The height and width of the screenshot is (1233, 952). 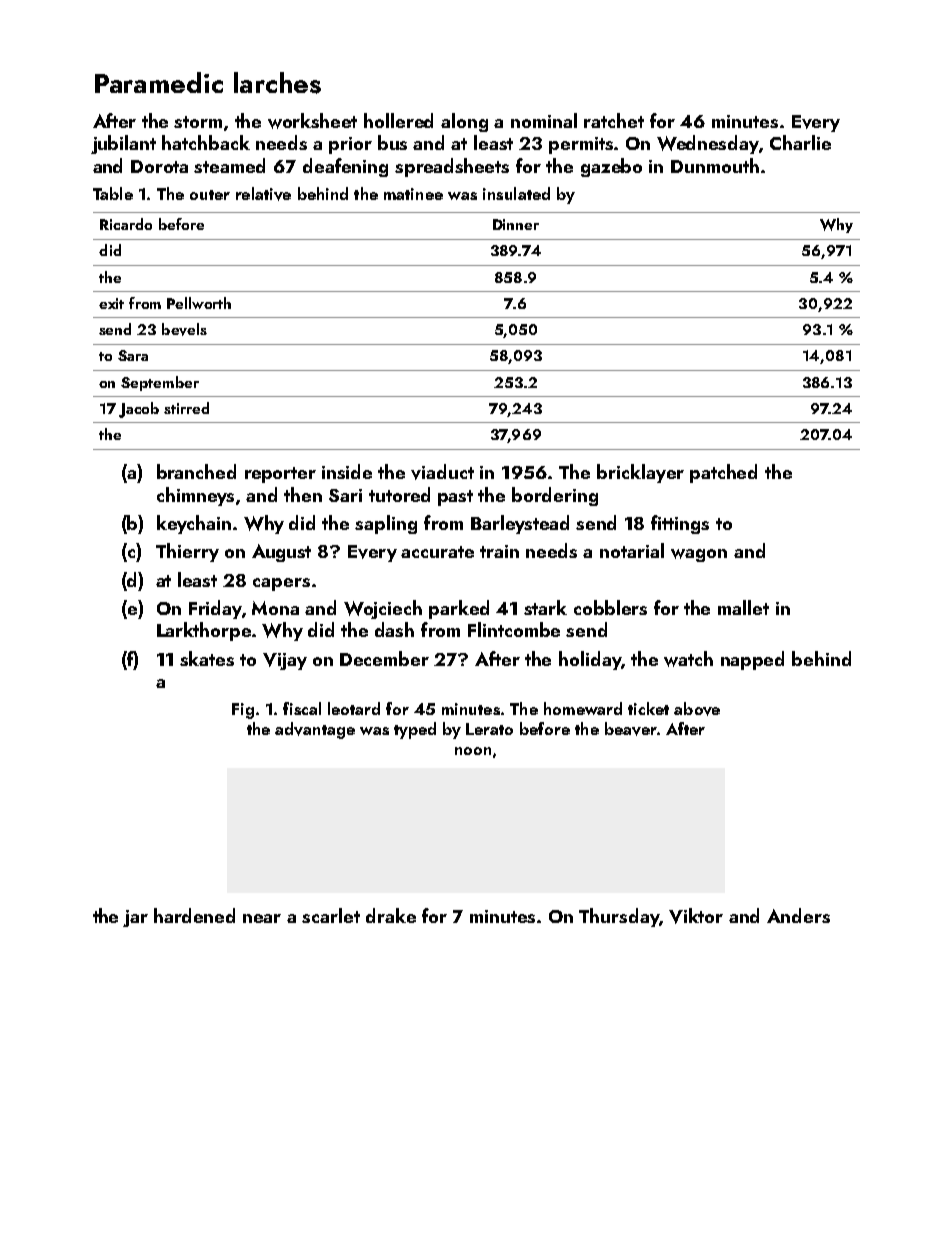 What do you see at coordinates (187, 552) in the screenshot?
I see `Thierry` at bounding box center [187, 552].
